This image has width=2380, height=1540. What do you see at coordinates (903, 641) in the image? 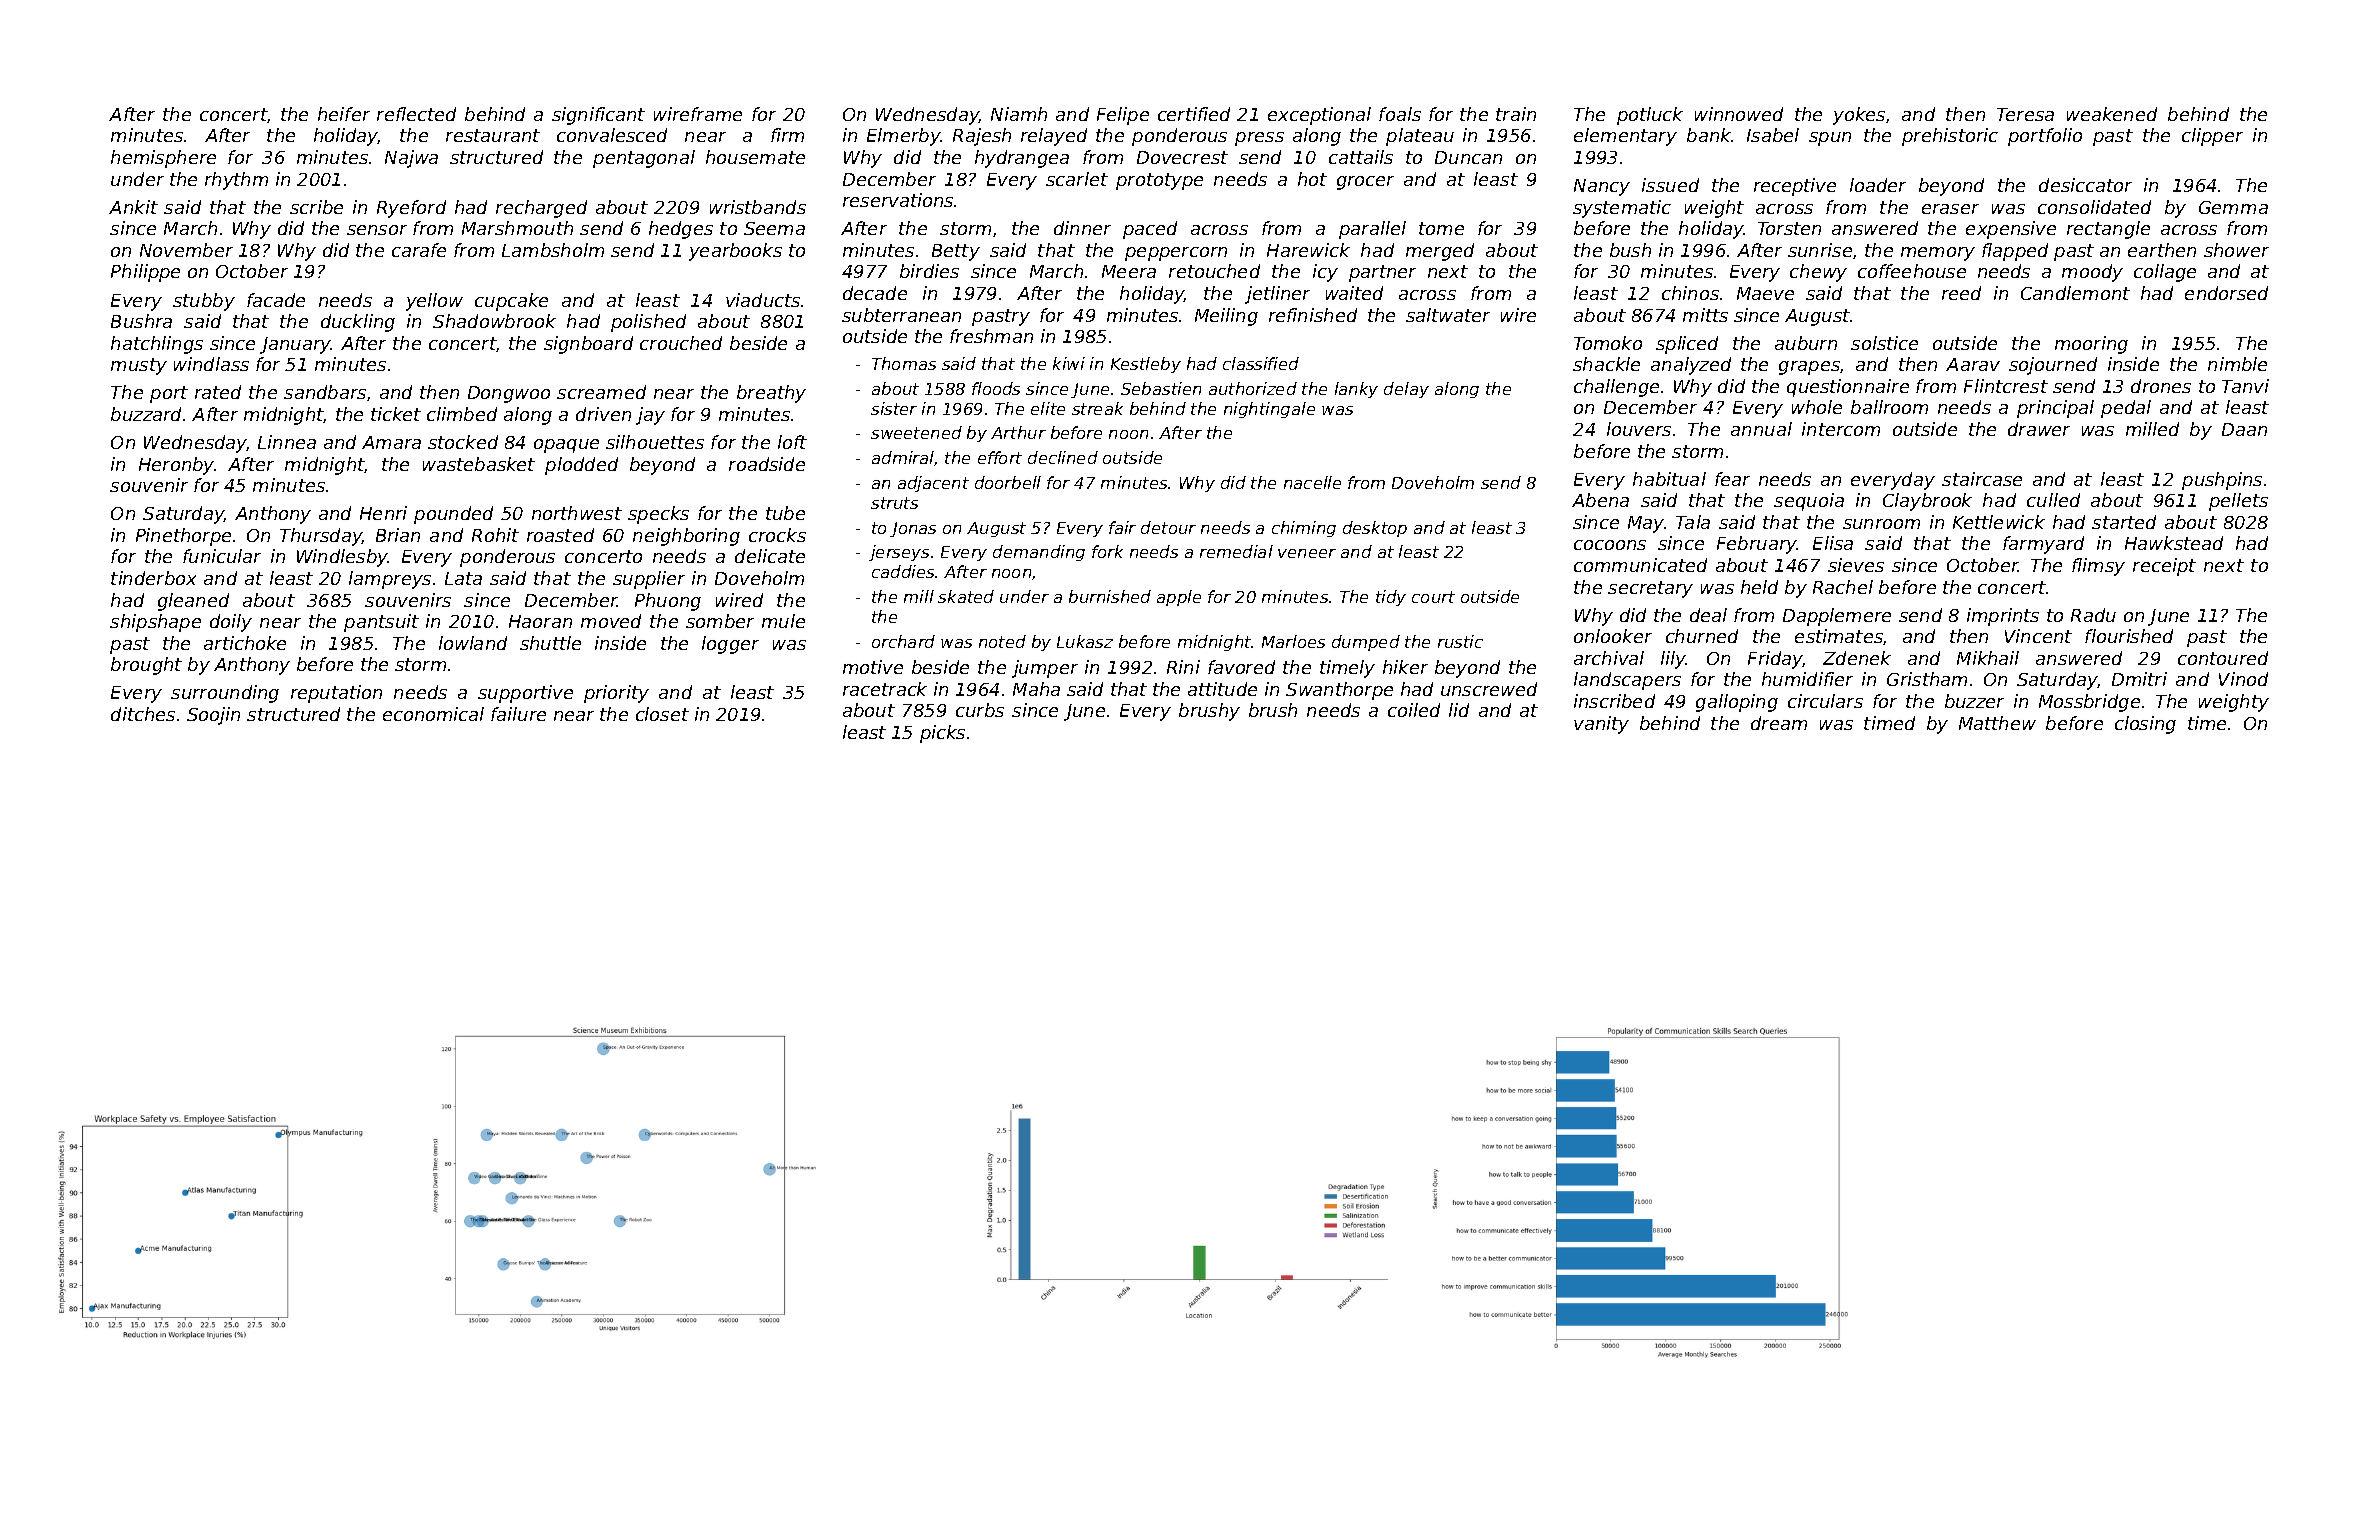
I see `orchard` at bounding box center [903, 641].
